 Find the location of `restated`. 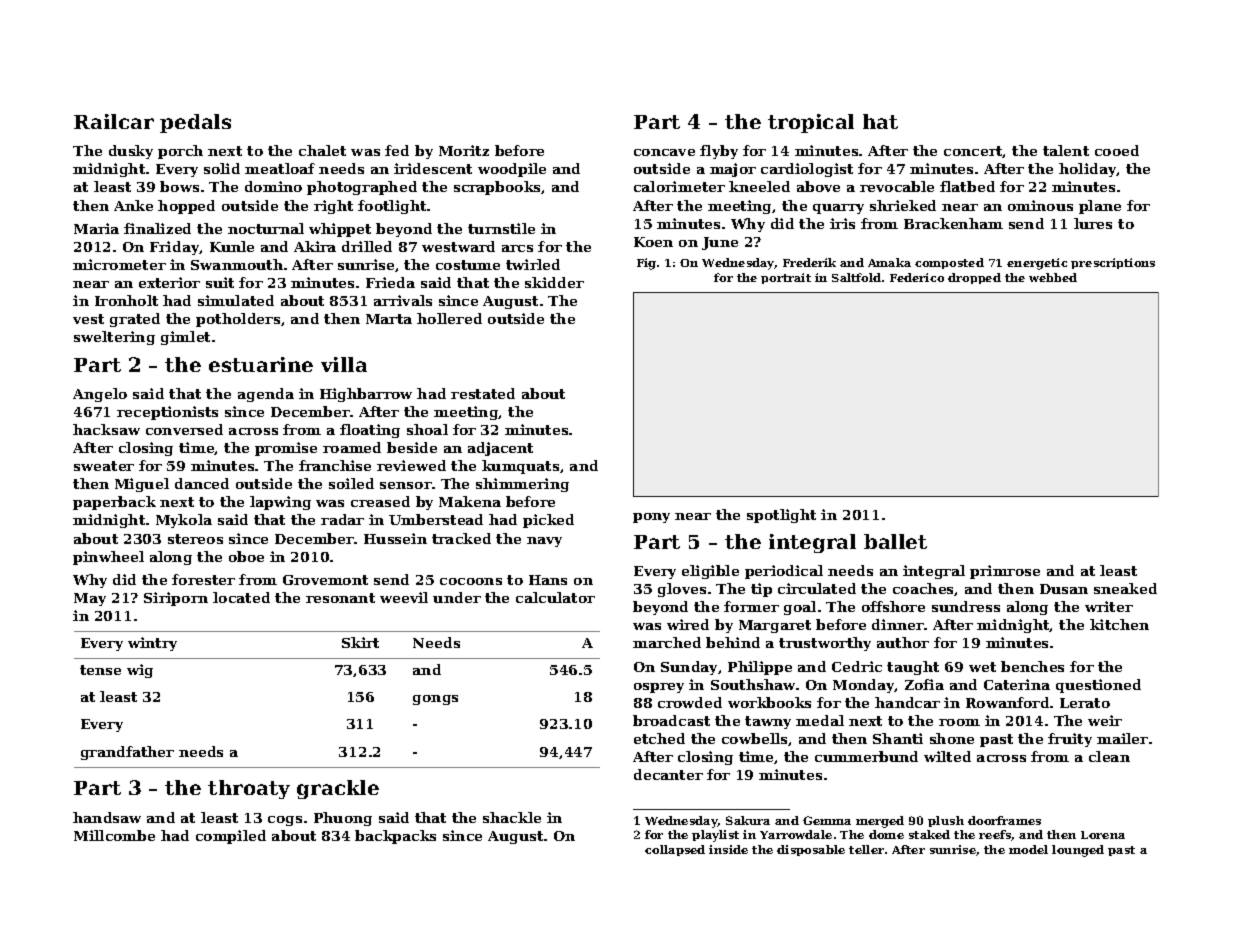

restated is located at coordinates (483, 393).
